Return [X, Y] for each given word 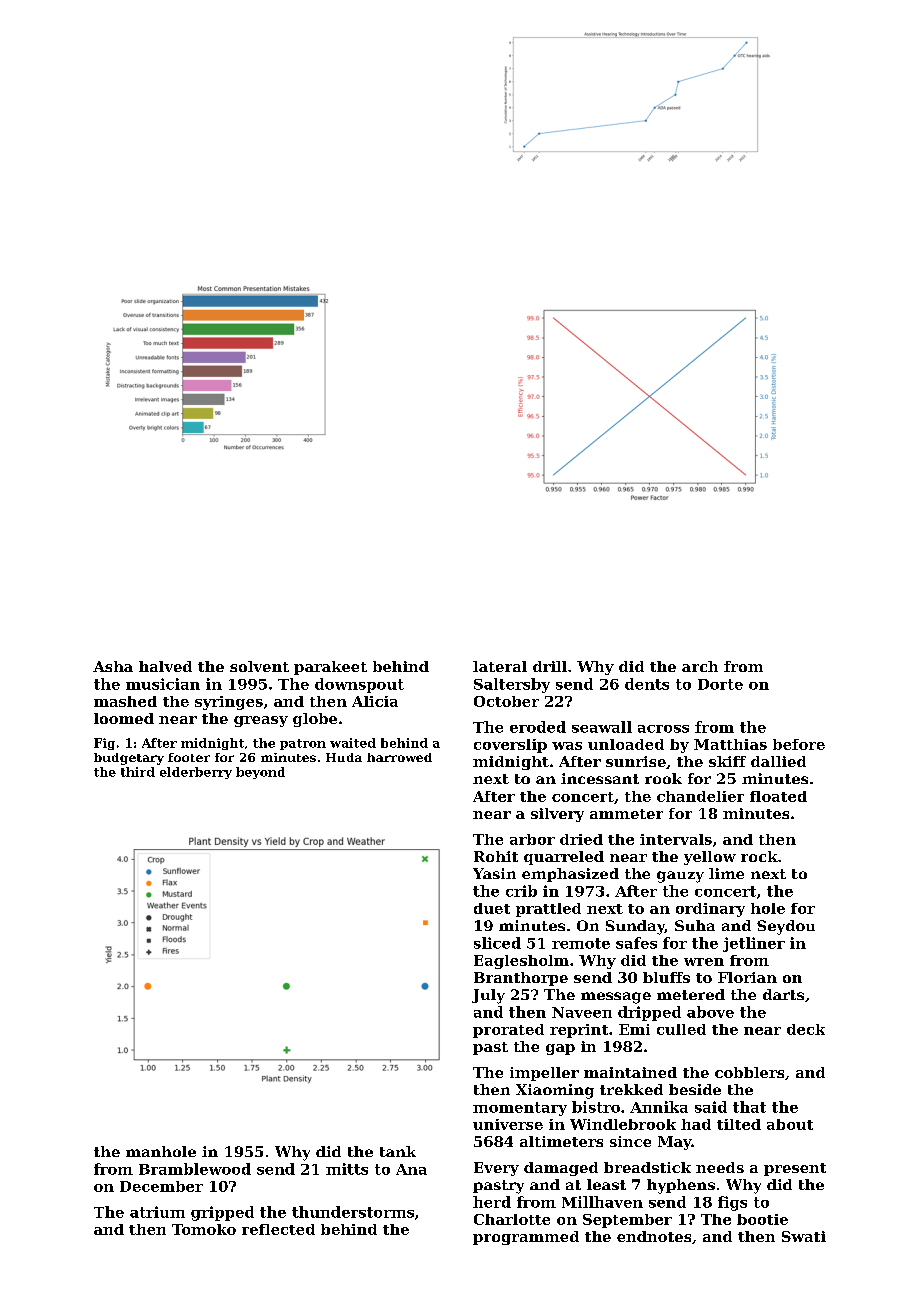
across [663, 729]
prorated [508, 1031]
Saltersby [512, 685]
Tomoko [204, 1229]
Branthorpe [521, 979]
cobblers [749, 1072]
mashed [125, 701]
